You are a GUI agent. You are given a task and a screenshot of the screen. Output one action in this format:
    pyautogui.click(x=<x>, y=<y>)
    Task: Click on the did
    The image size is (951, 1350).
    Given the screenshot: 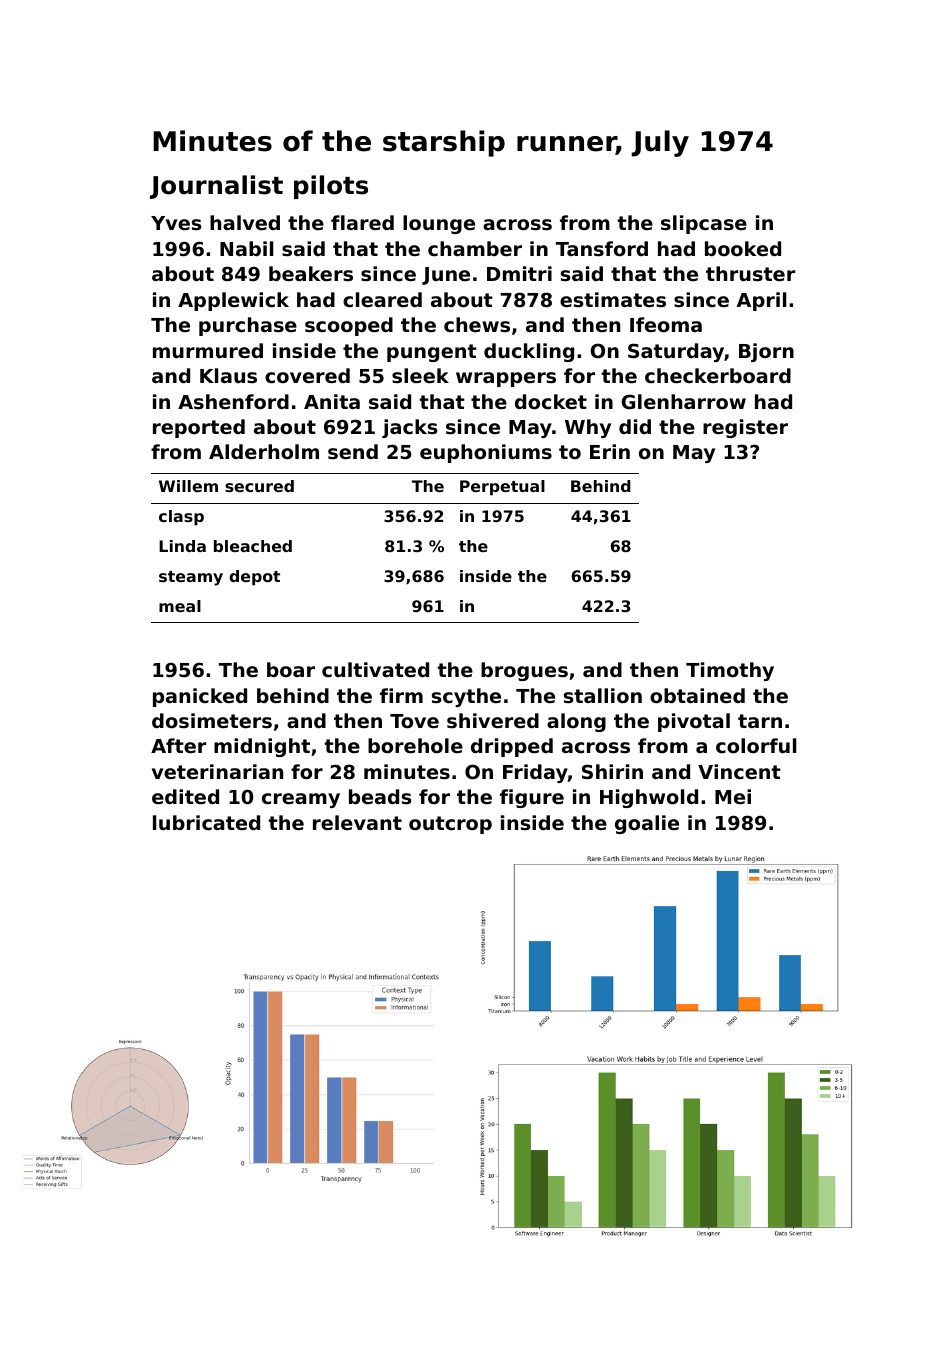 What is the action you would take?
    pyautogui.click(x=635, y=426)
